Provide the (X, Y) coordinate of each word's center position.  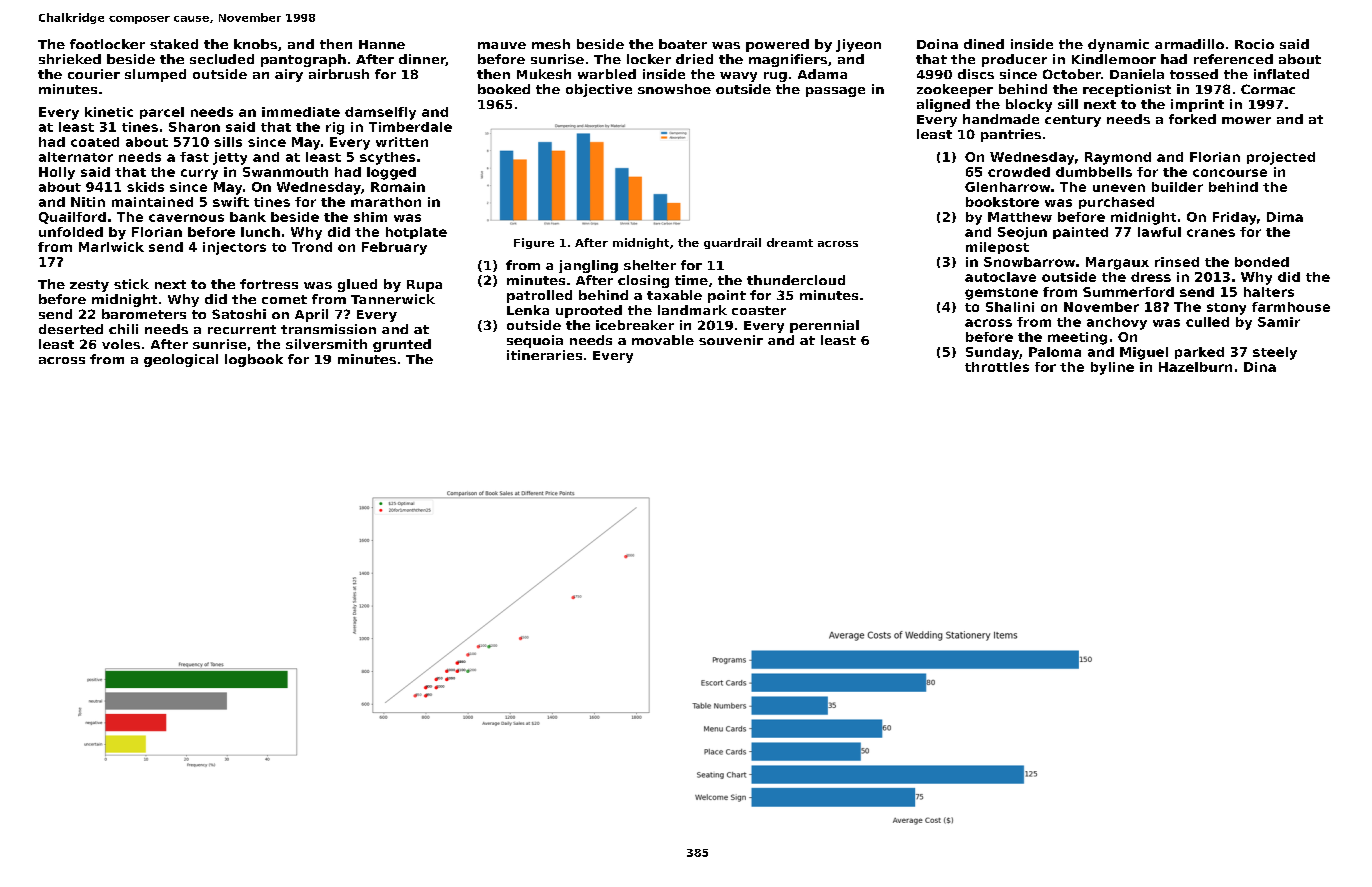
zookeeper (955, 90)
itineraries (544, 355)
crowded (1019, 172)
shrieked (70, 59)
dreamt (790, 242)
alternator (76, 157)
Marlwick (111, 247)
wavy (738, 77)
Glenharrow (1007, 187)
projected (1281, 158)
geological (181, 360)
